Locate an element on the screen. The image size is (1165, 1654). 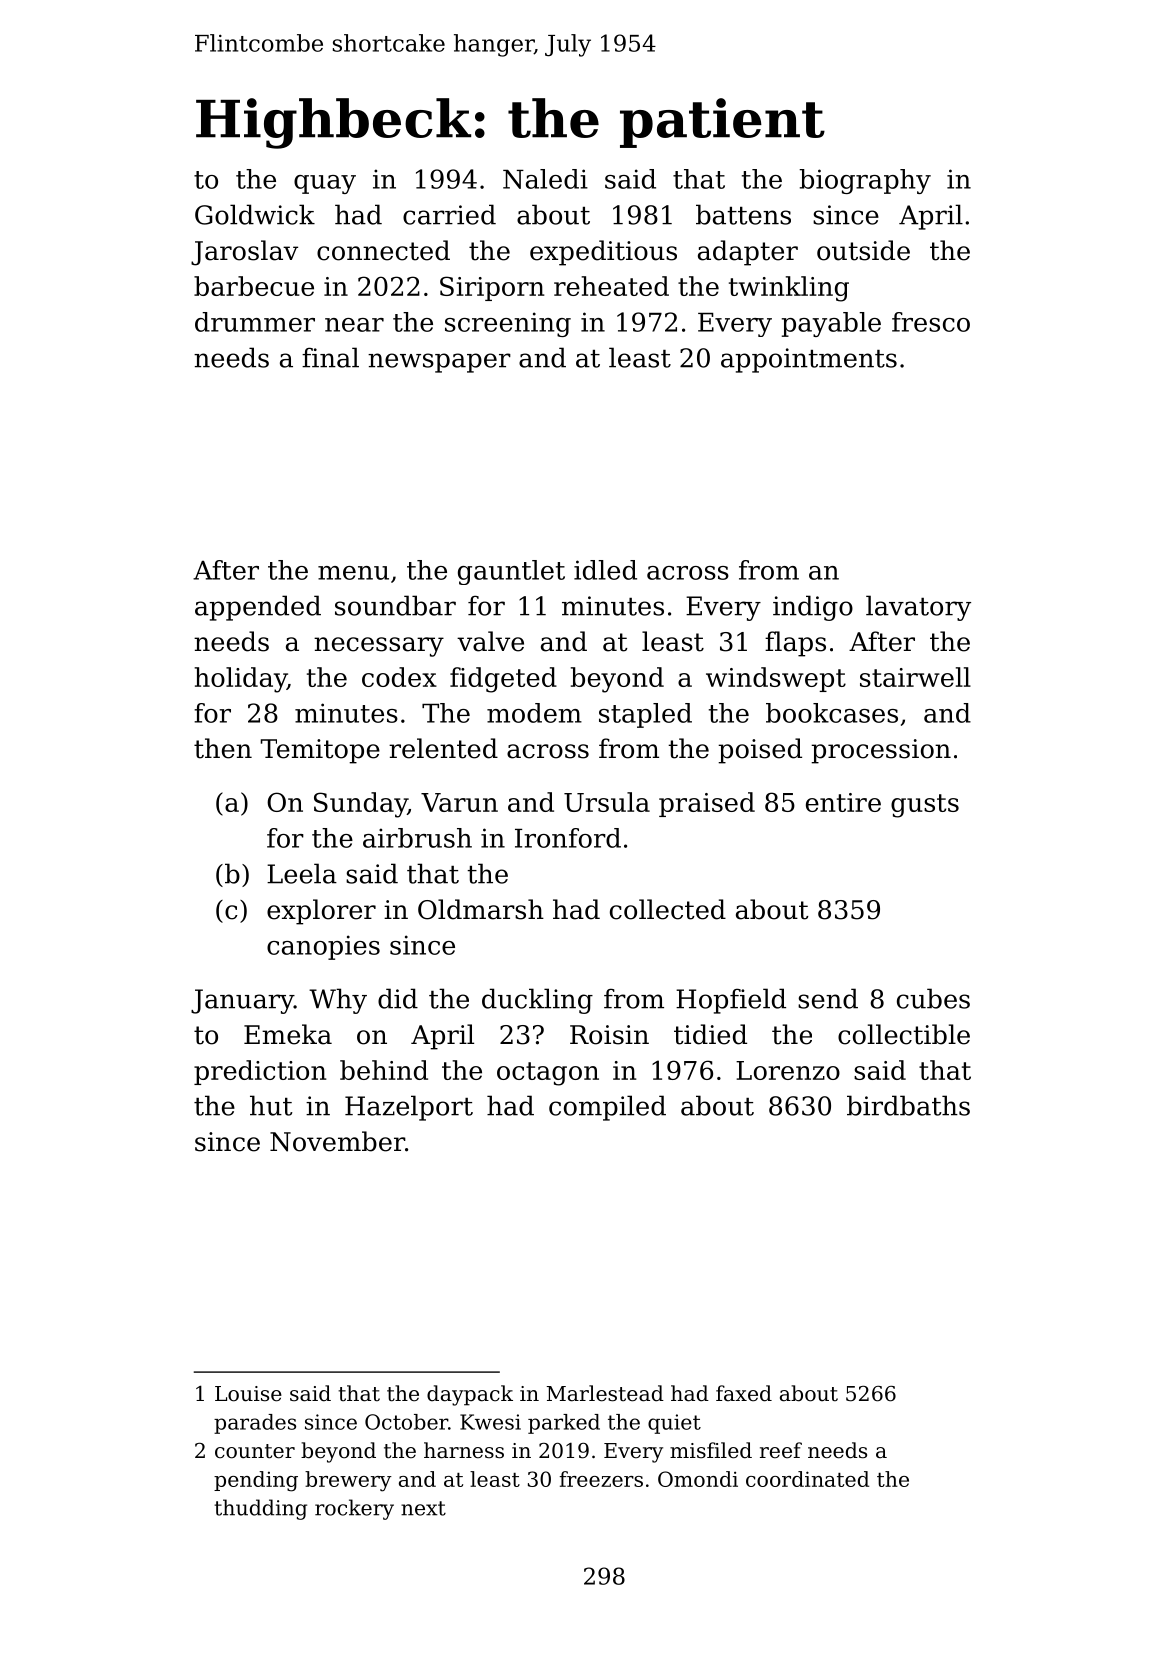
Naledi is located at coordinates (545, 179).
